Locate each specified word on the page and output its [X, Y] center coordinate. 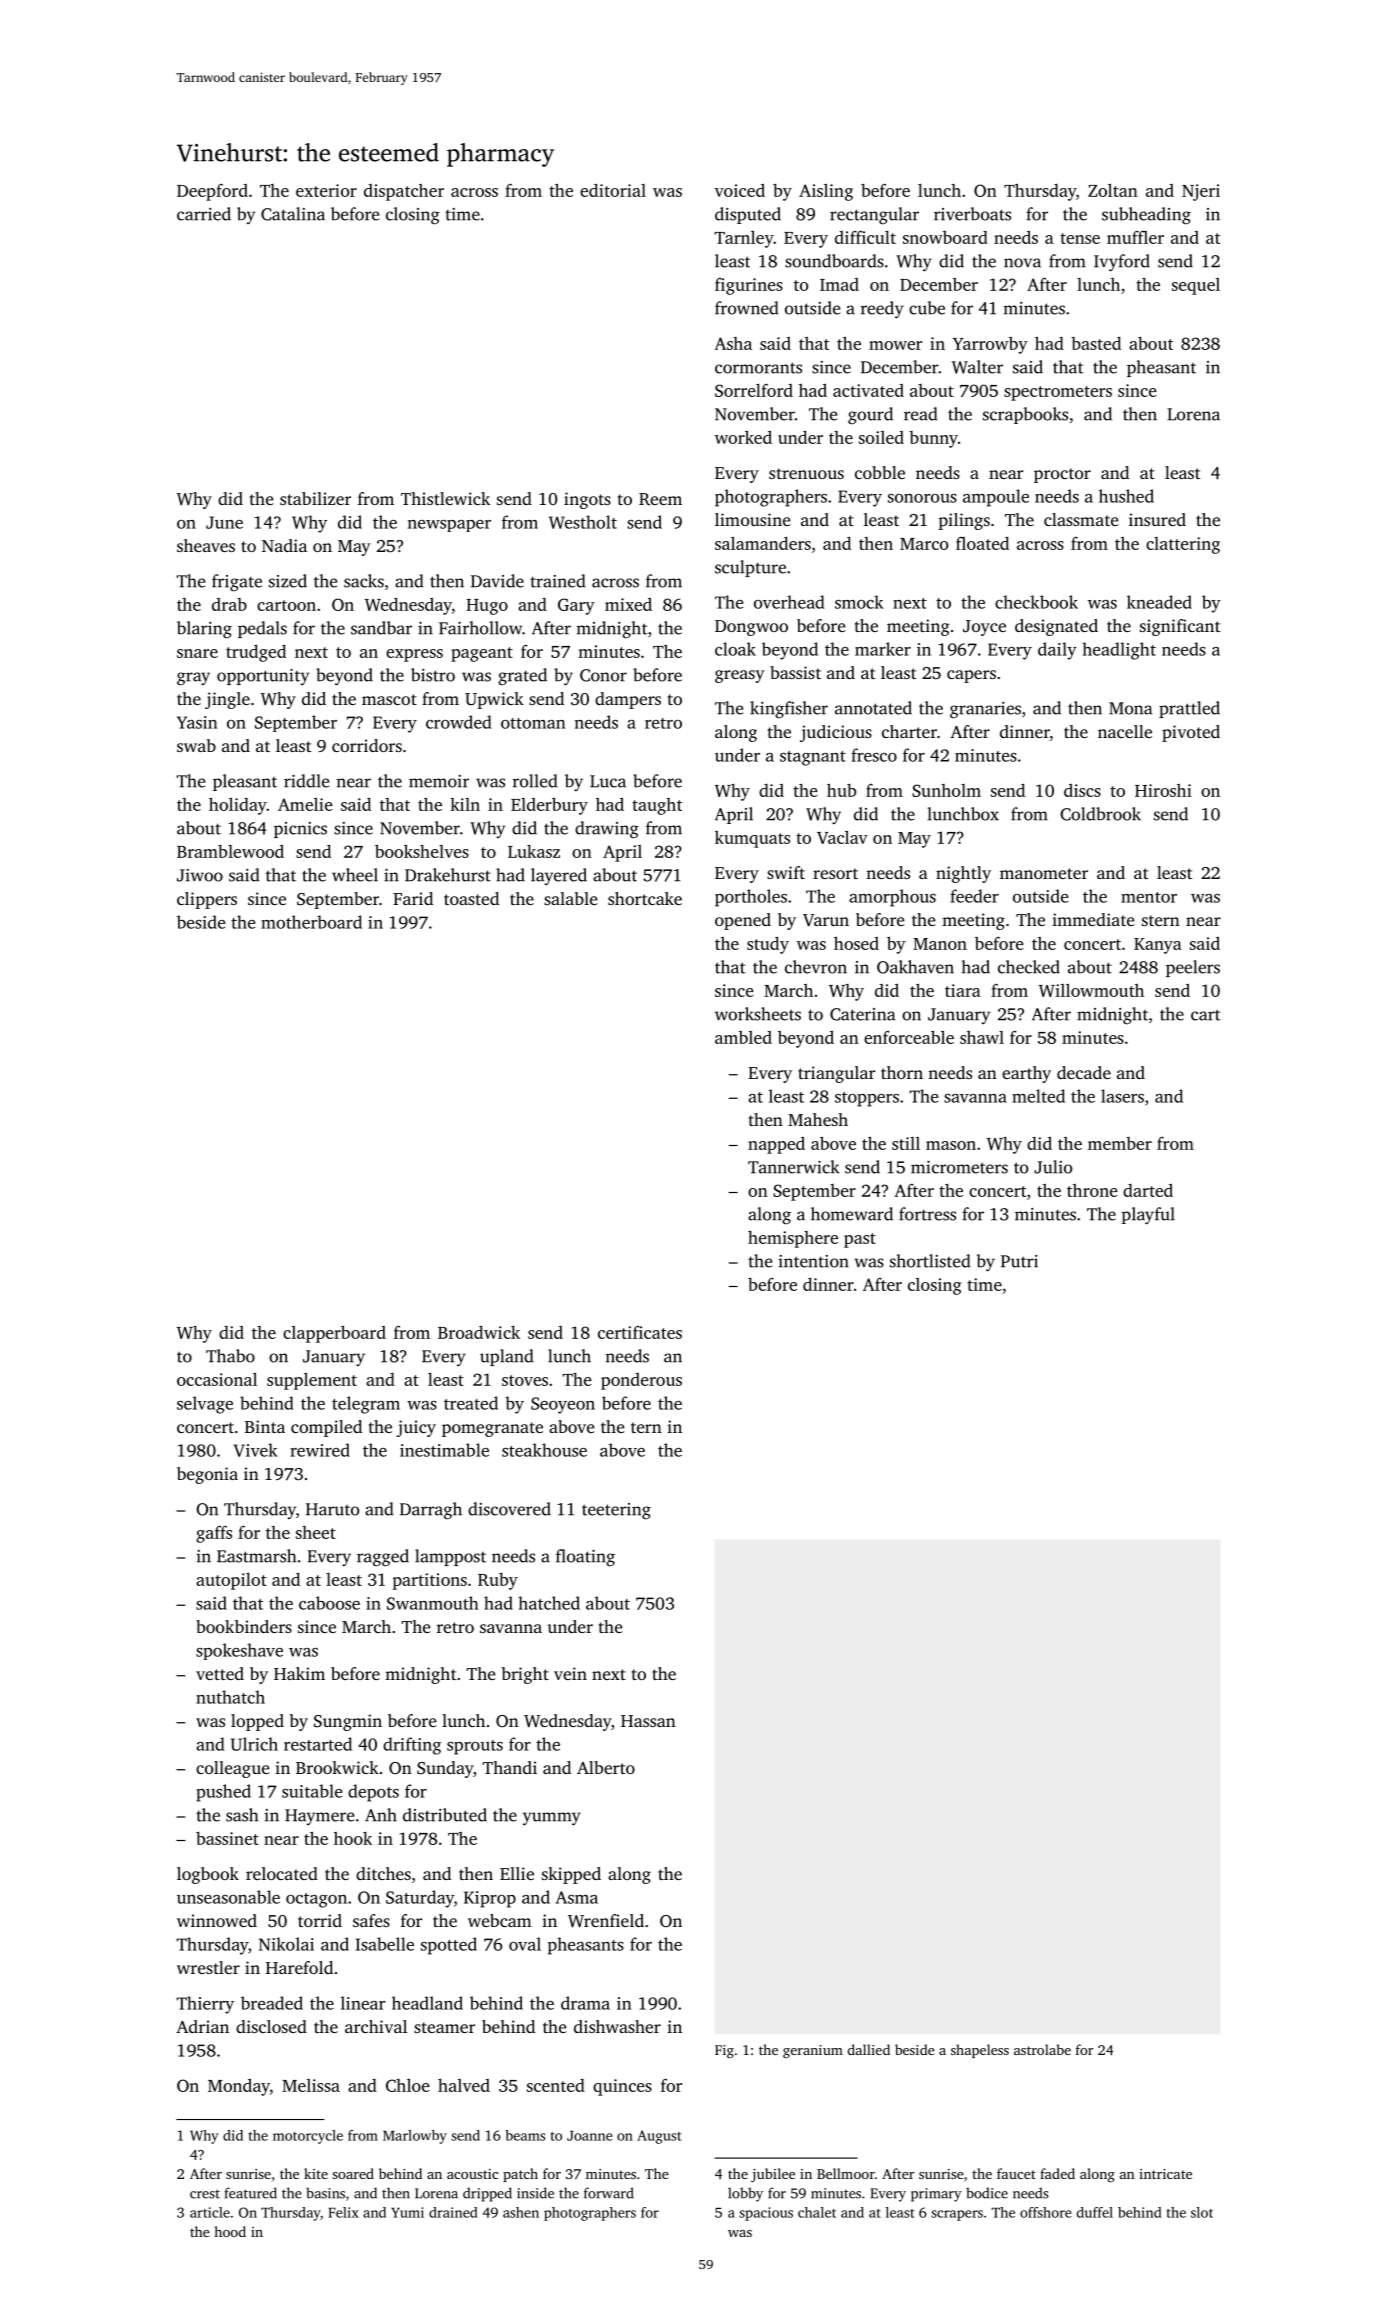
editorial [613, 190]
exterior [326, 190]
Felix [343, 2212]
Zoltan [1113, 190]
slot [1202, 2212]
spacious [766, 2214]
